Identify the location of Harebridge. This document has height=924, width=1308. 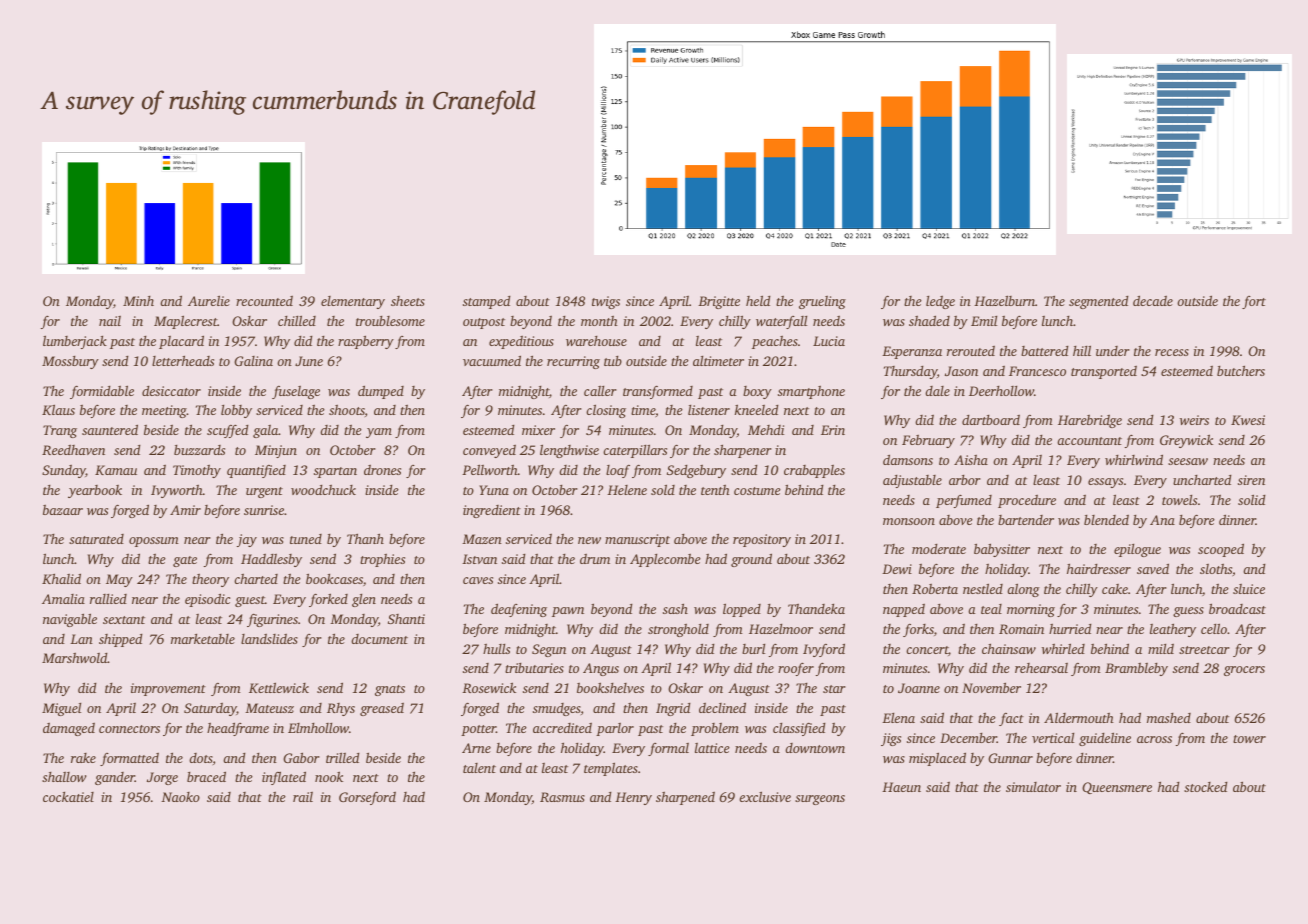
(1090, 421).
